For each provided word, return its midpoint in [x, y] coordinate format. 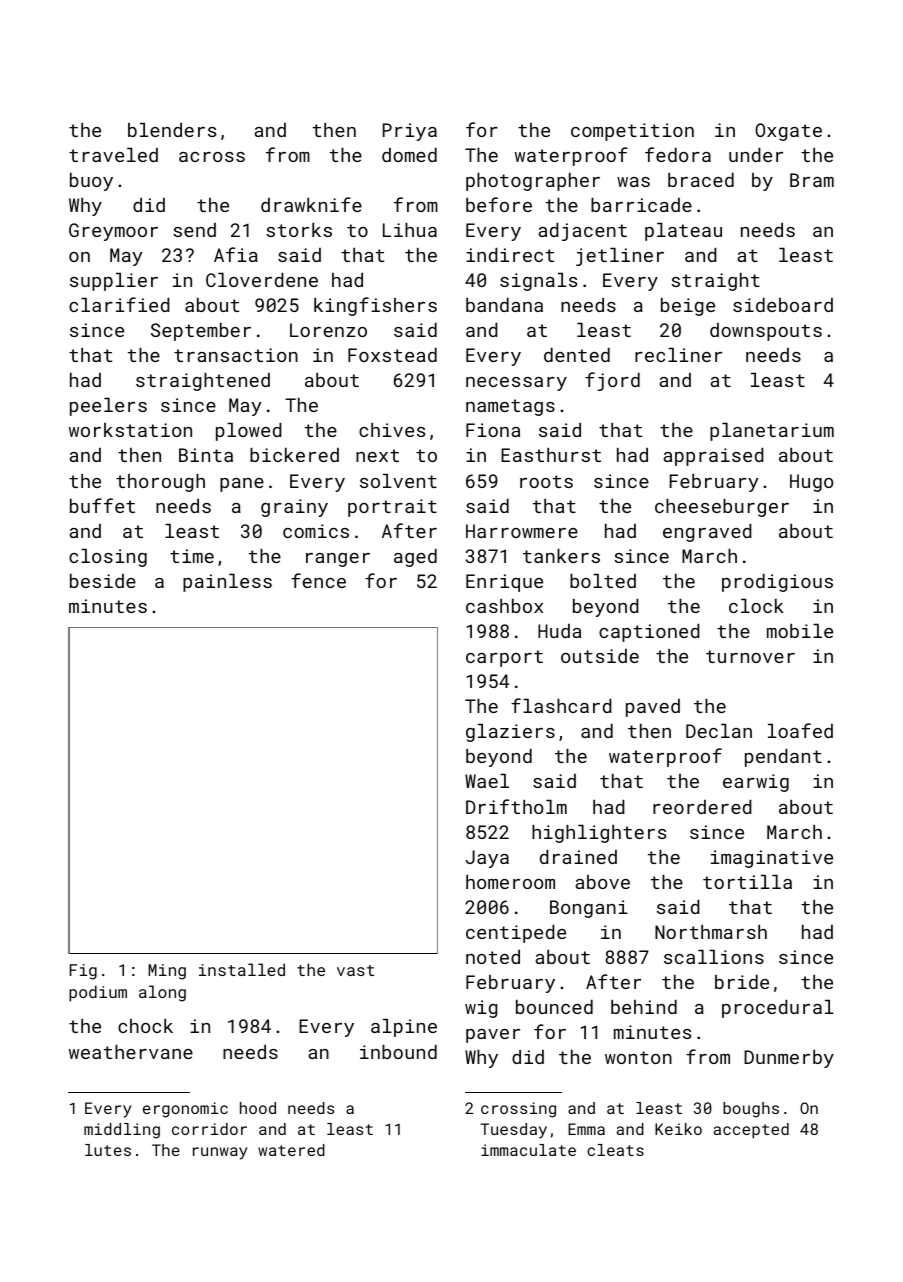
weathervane [131, 1052]
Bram [812, 180]
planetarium [772, 432]
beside [103, 581]
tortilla [747, 882]
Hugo [811, 483]
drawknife [311, 204]
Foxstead [392, 355]
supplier [114, 282]
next [377, 455]
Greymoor [113, 232]
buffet [102, 505]
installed [242, 969]
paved [653, 708]
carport [504, 658]
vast [355, 970]
